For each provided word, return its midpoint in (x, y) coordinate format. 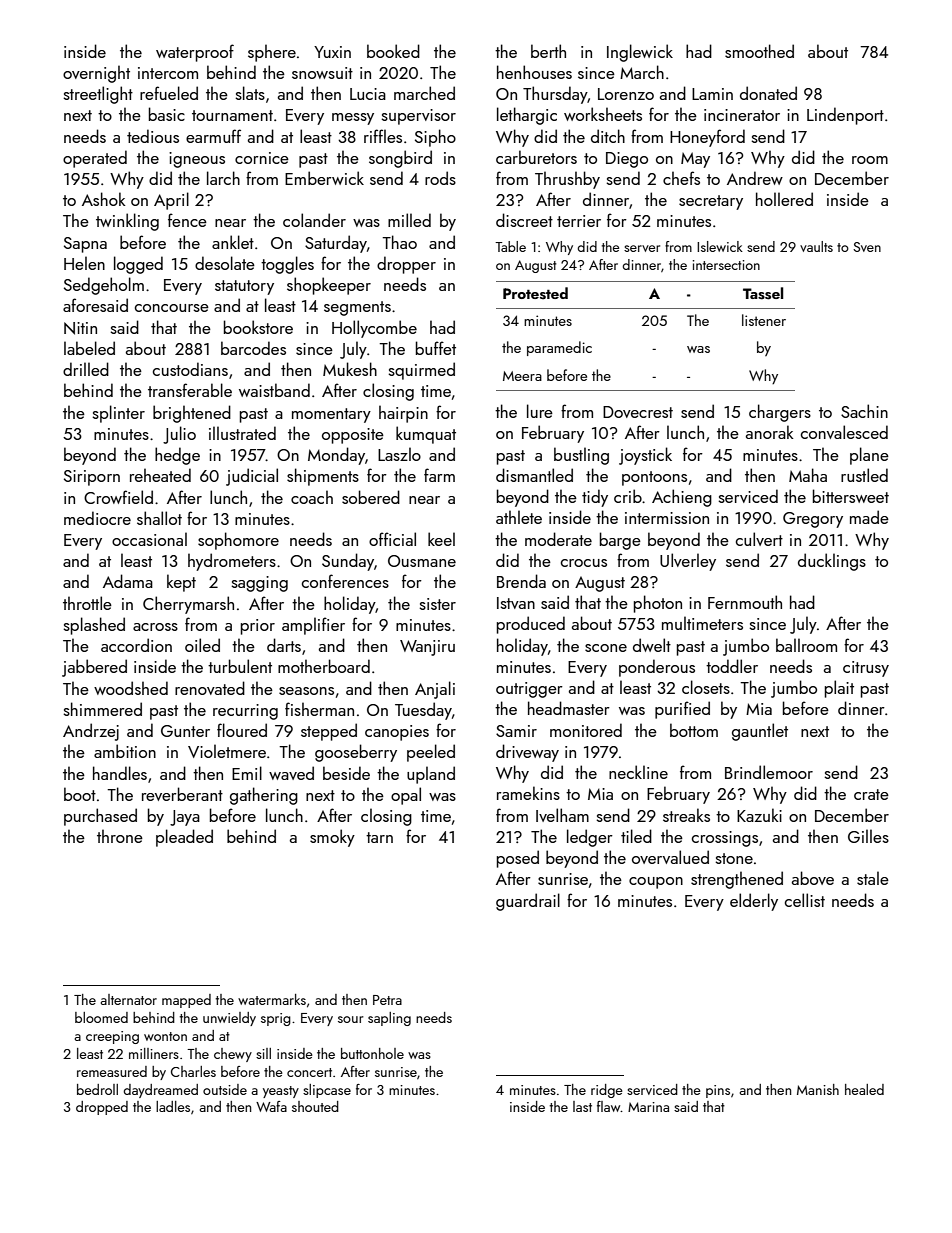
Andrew (755, 178)
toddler (732, 666)
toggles (287, 265)
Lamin (712, 94)
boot (80, 794)
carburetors (536, 157)
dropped (102, 1108)
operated (95, 159)
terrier (579, 221)
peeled (431, 753)
